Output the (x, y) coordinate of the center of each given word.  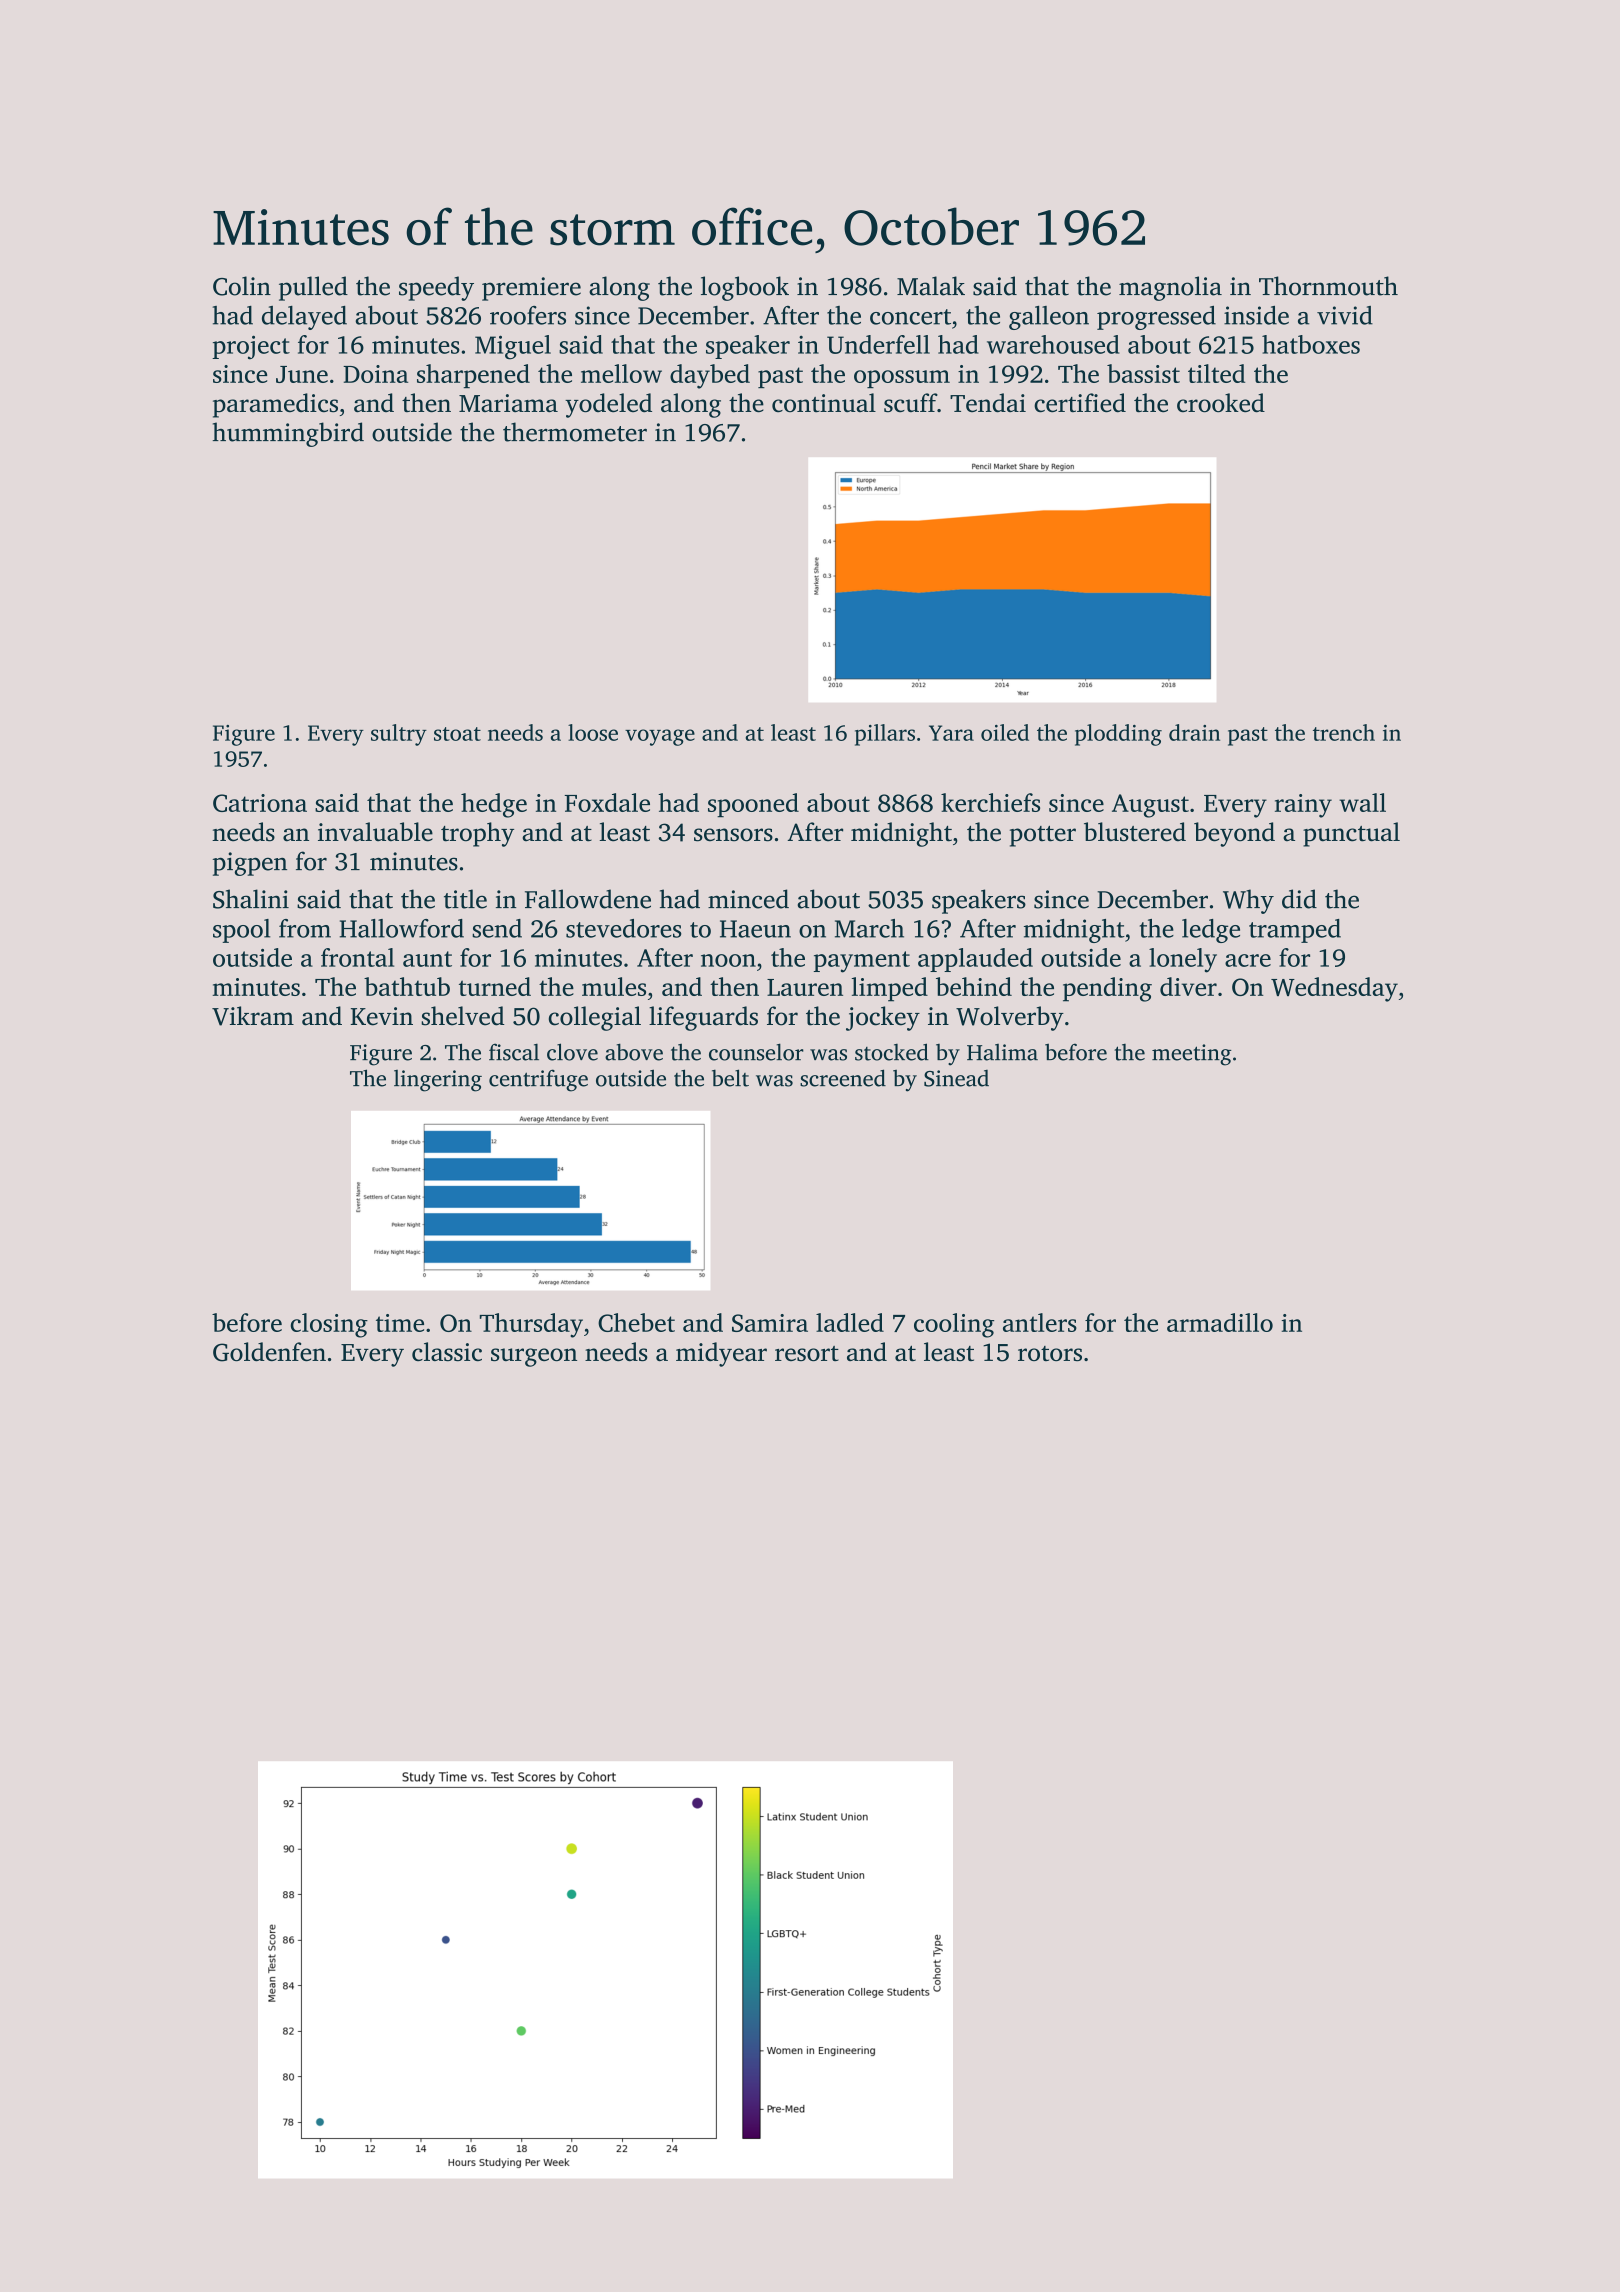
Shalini (251, 899)
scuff (910, 403)
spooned (753, 805)
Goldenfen (269, 1352)
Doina (375, 374)
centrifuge (538, 1080)
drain (1194, 732)
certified (1080, 403)
